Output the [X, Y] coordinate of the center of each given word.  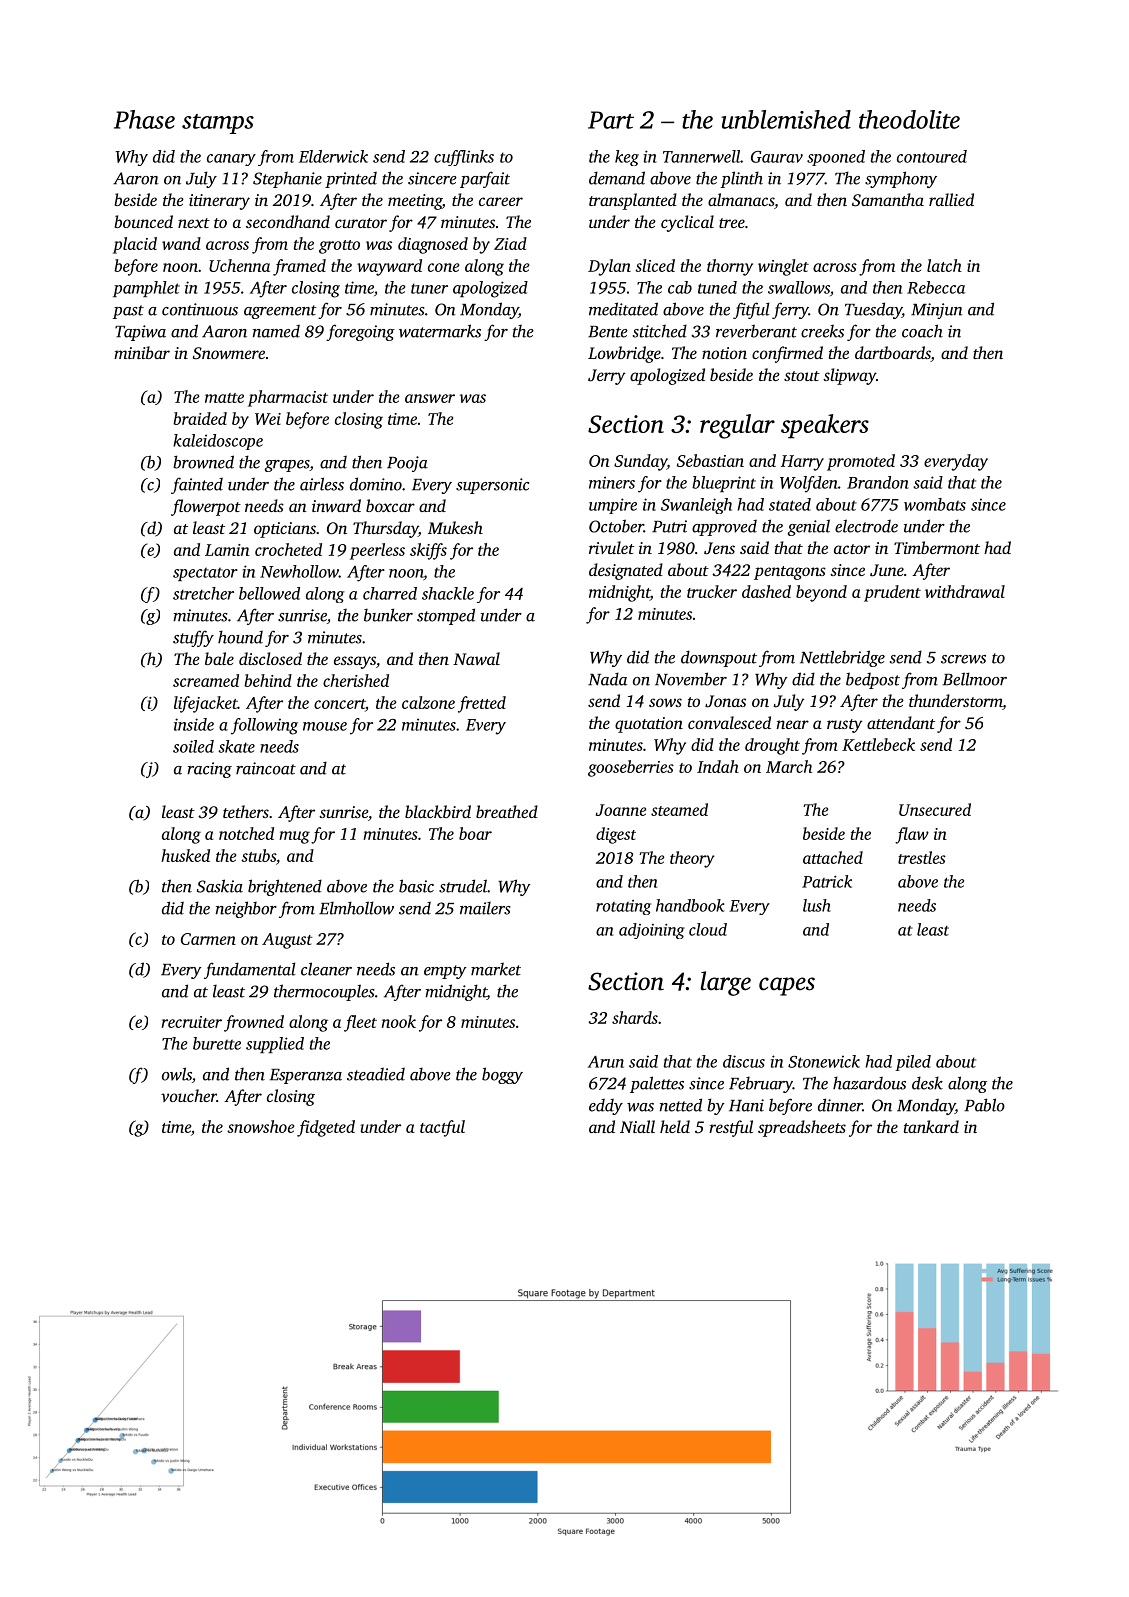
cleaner [326, 969]
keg [627, 158]
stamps [218, 124]
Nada [607, 679]
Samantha [888, 200]
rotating [623, 907]
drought [772, 746]
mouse [325, 726]
